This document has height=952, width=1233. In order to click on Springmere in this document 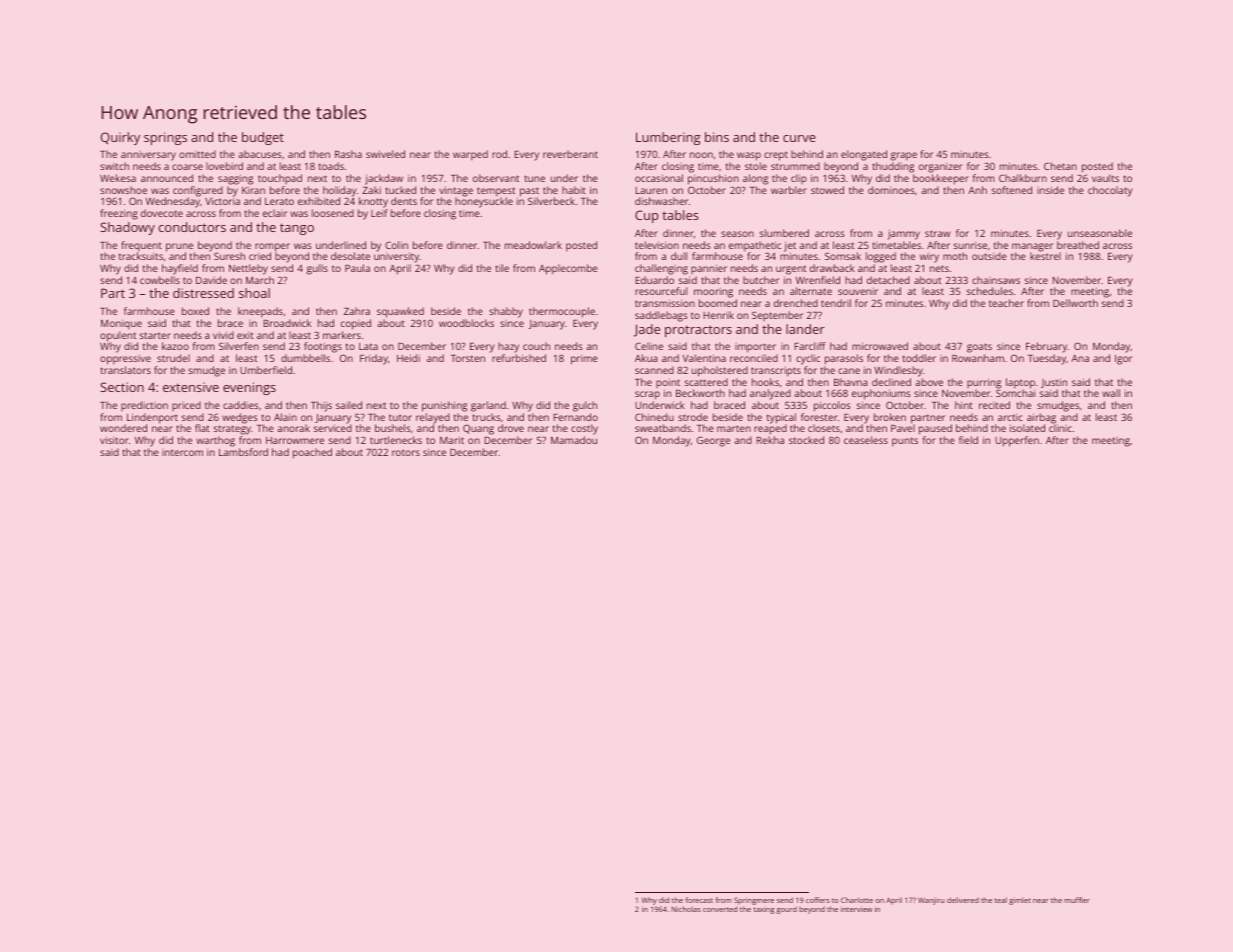, I will do `click(754, 901)`.
